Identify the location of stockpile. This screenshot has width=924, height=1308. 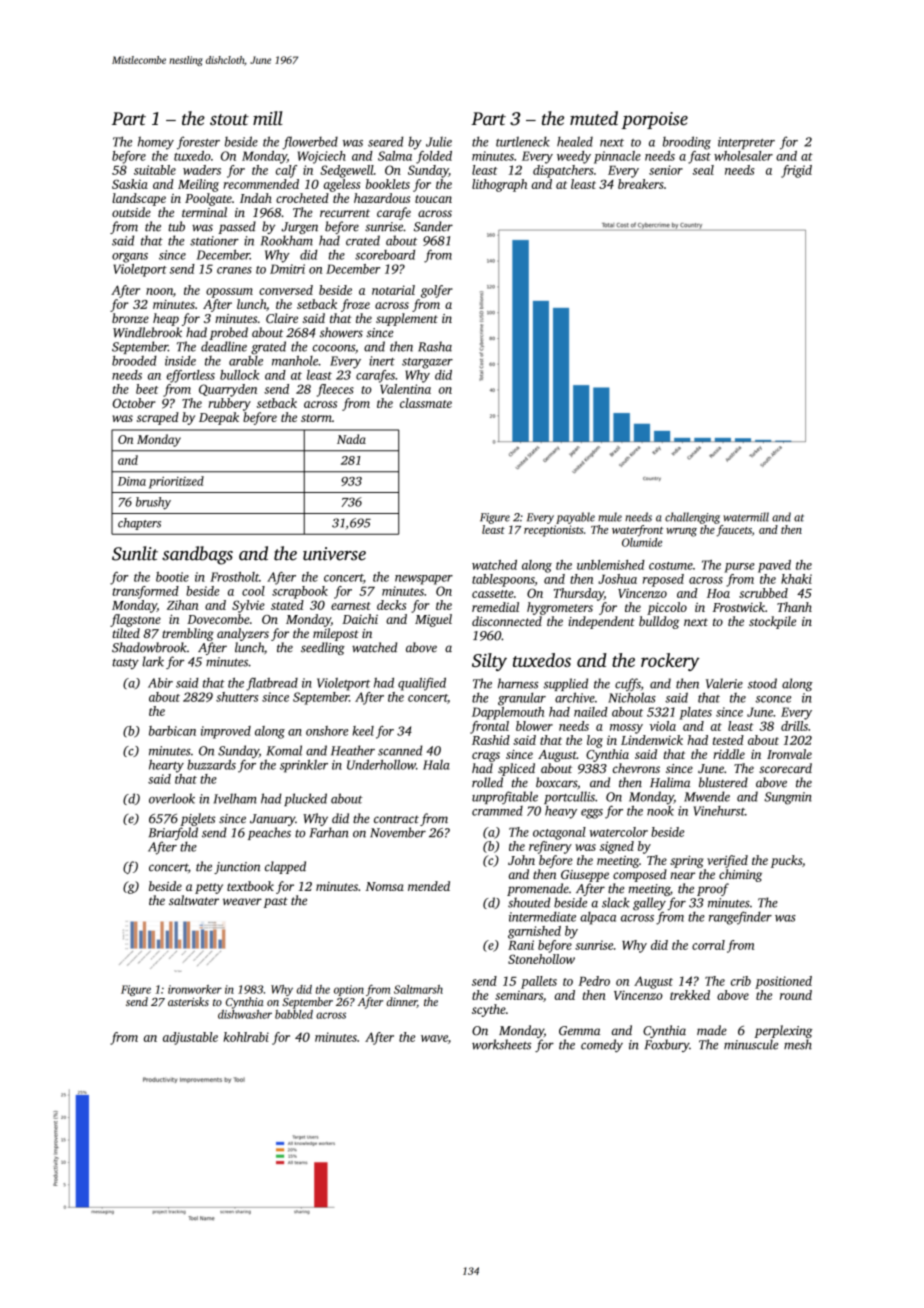
(772, 622).
